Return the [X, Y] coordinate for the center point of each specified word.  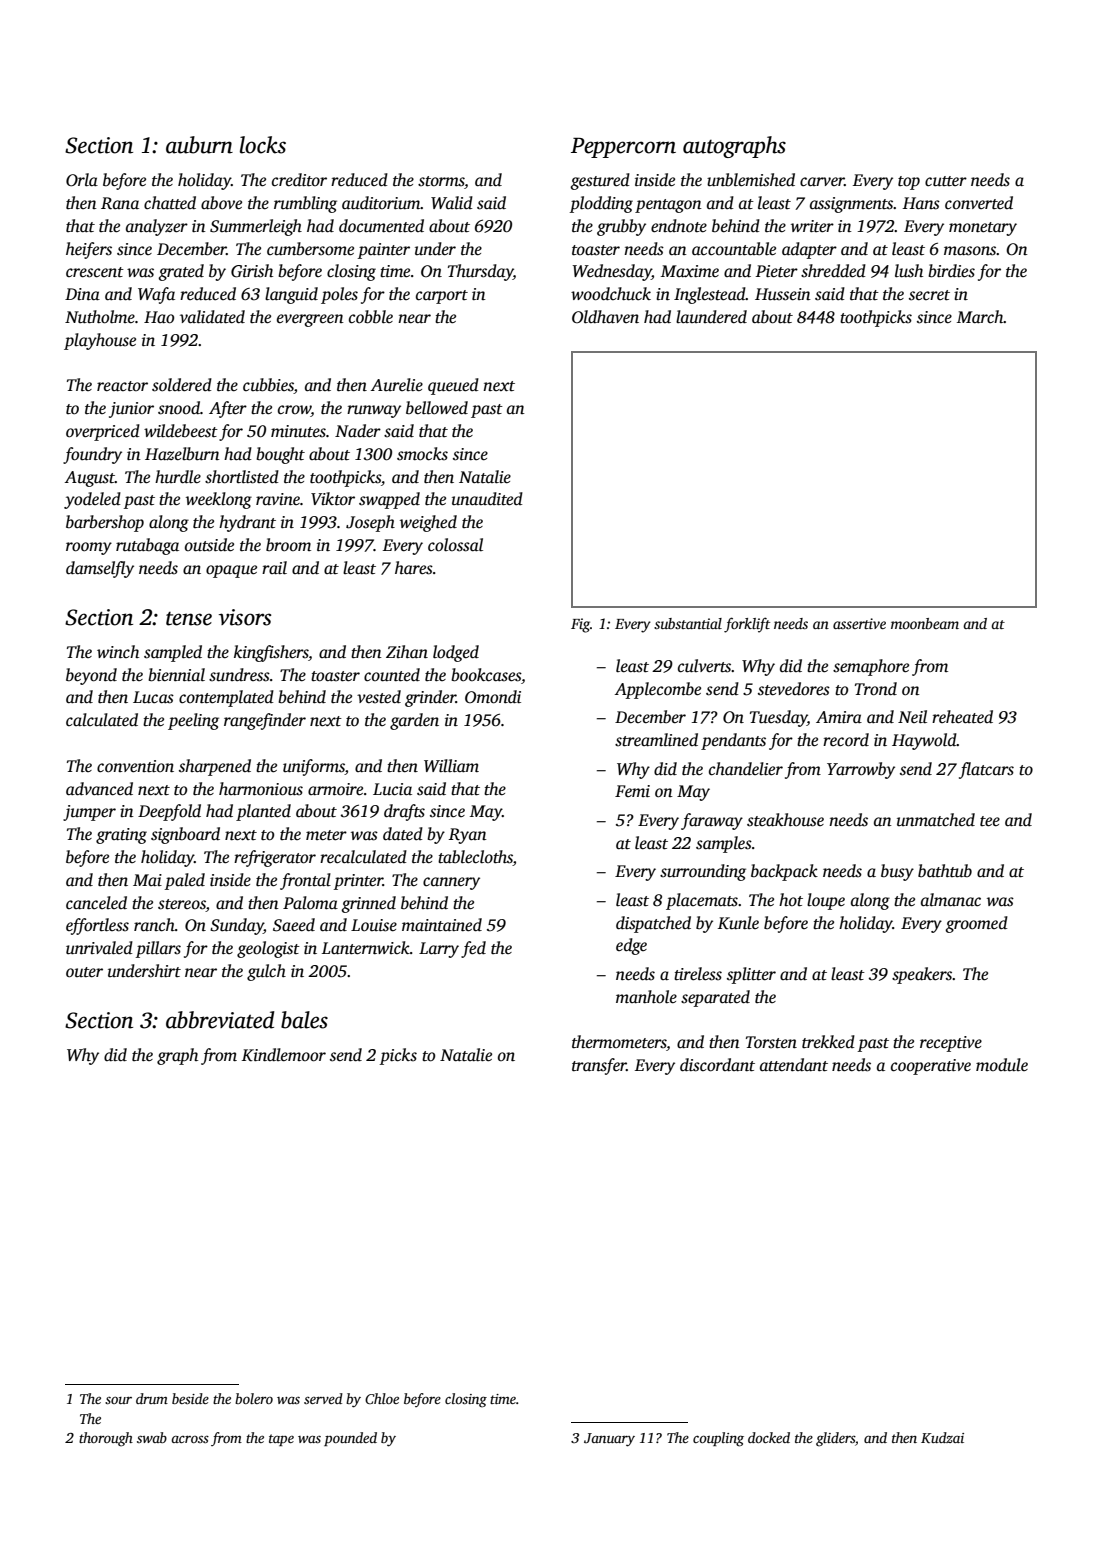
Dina [82, 294]
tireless [698, 974]
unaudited [487, 499]
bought [280, 455]
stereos [182, 904]
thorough [106, 1439]
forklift [747, 625]
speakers [922, 975]
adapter [809, 250]
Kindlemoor [284, 1055]
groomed [976, 924]
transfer [599, 1066]
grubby [621, 227]
